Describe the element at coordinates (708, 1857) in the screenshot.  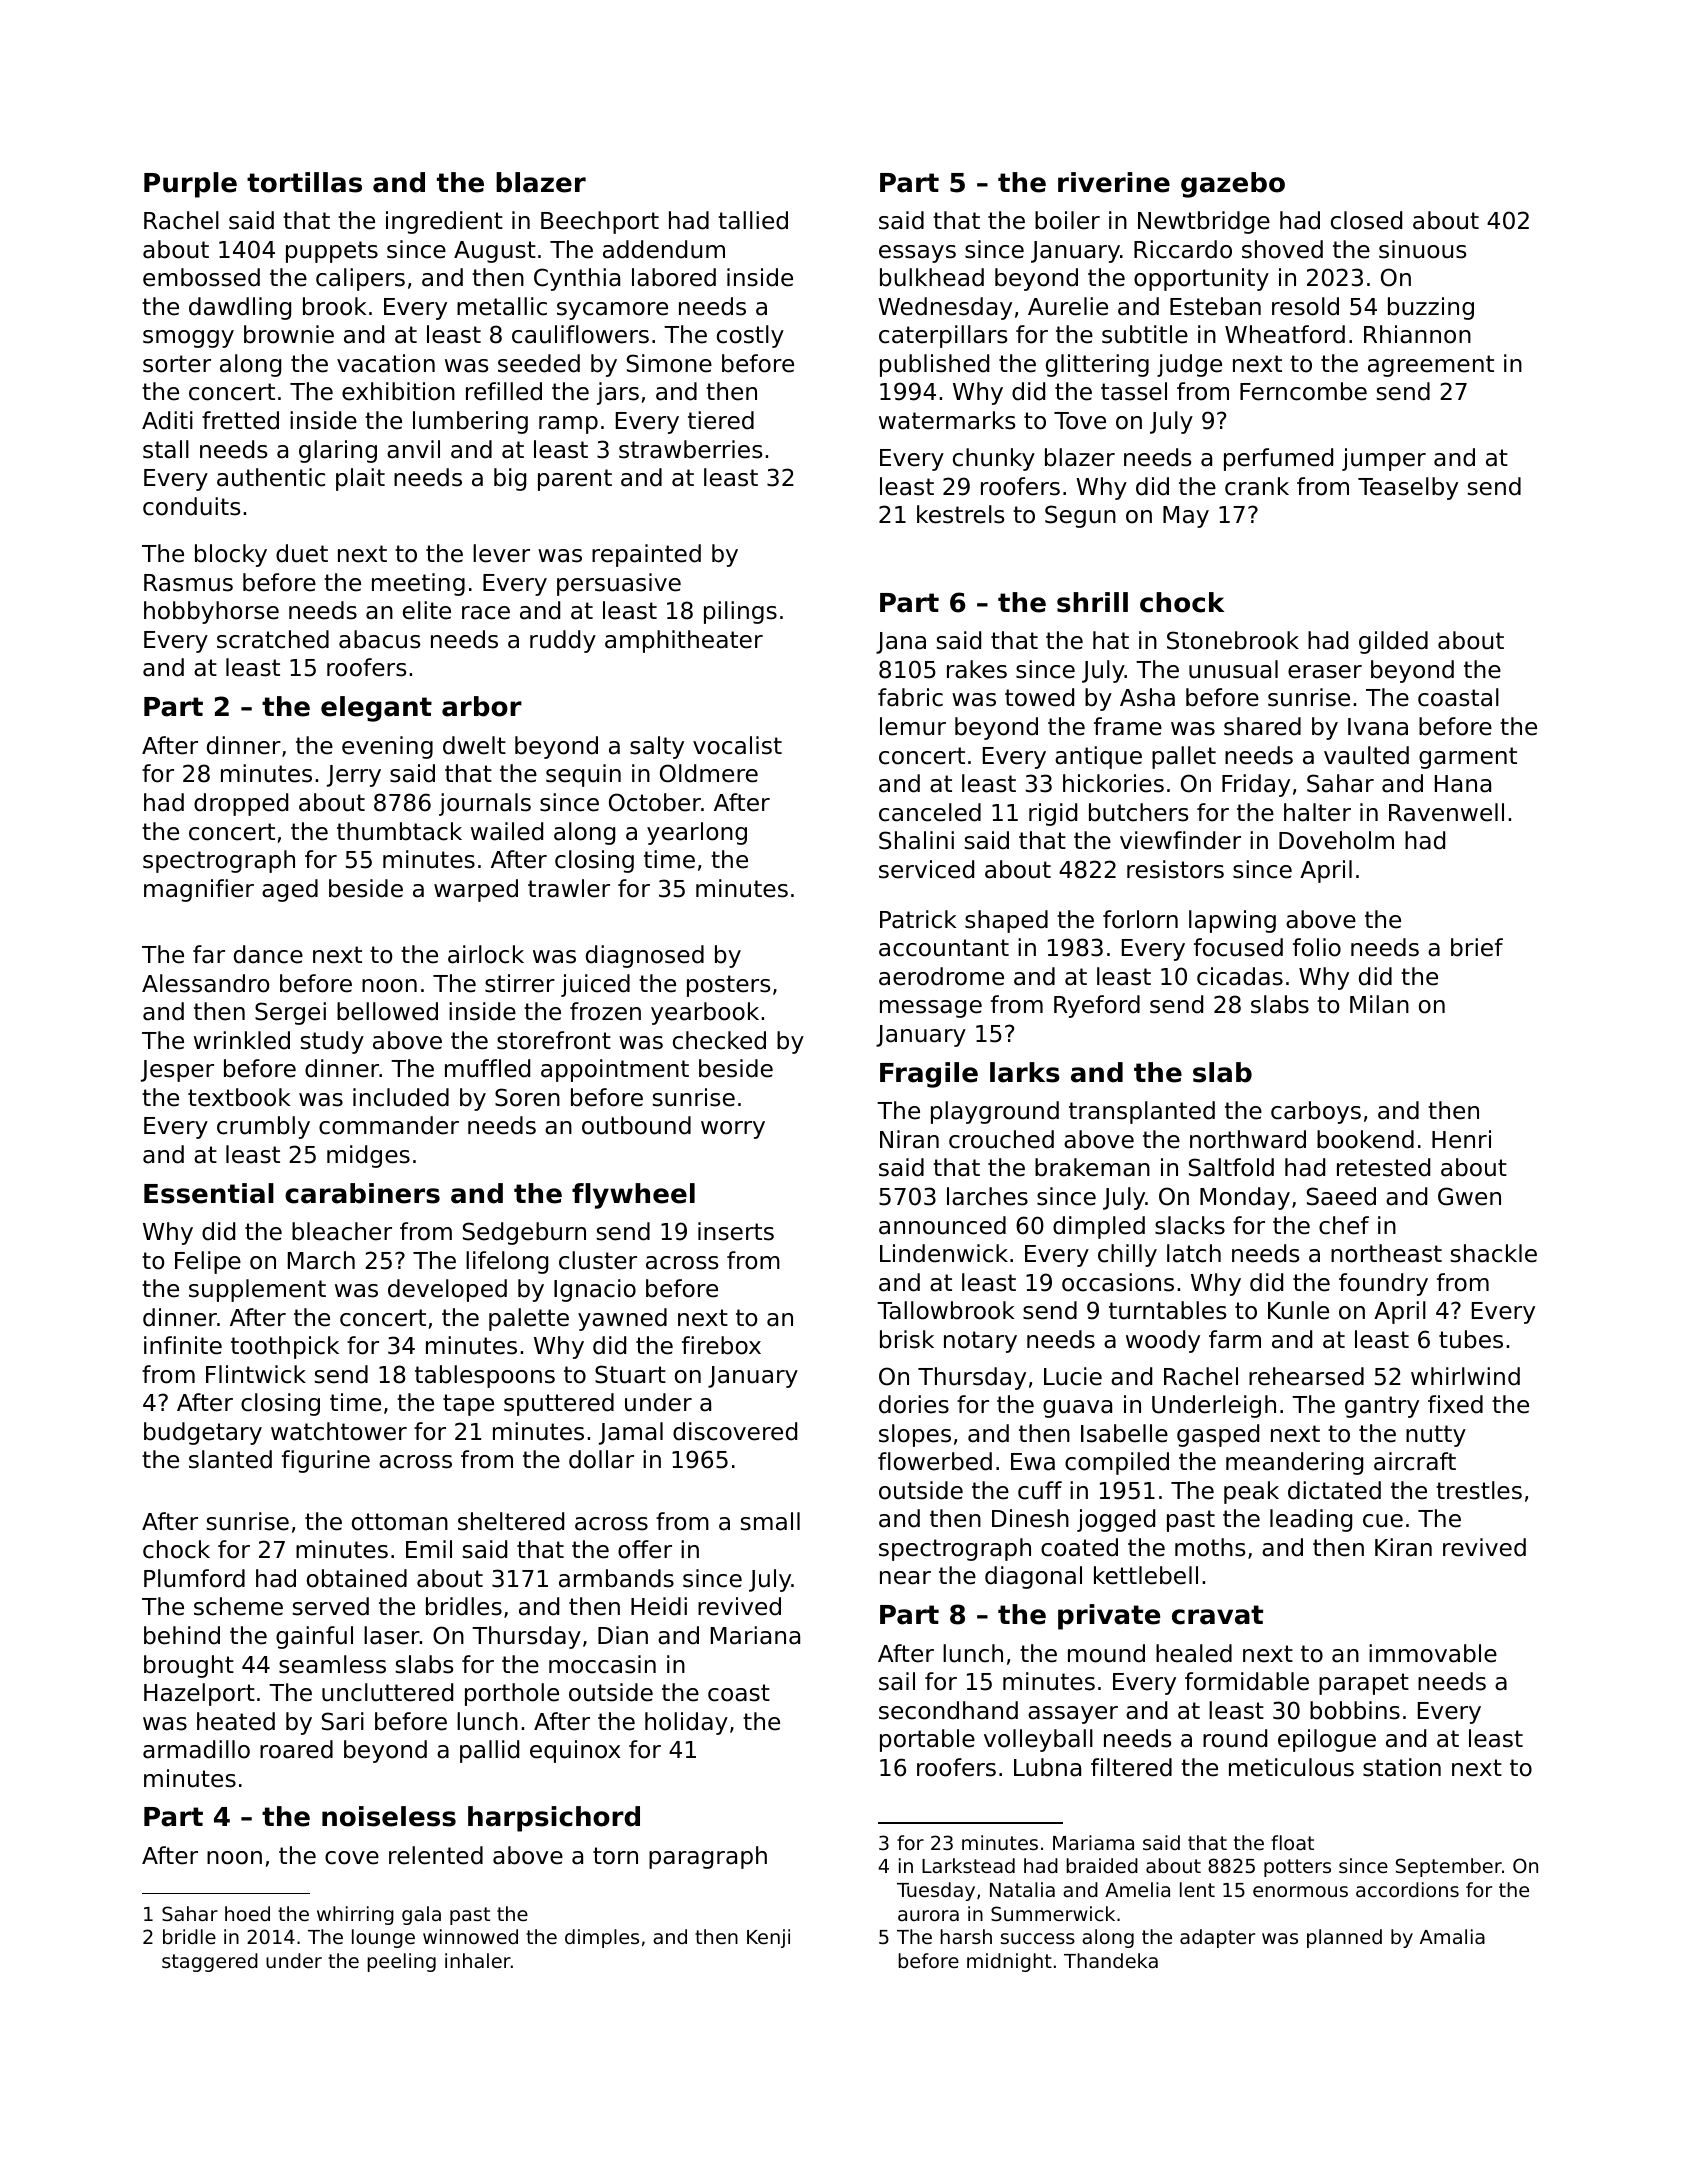
I see `paragraph` at that location.
